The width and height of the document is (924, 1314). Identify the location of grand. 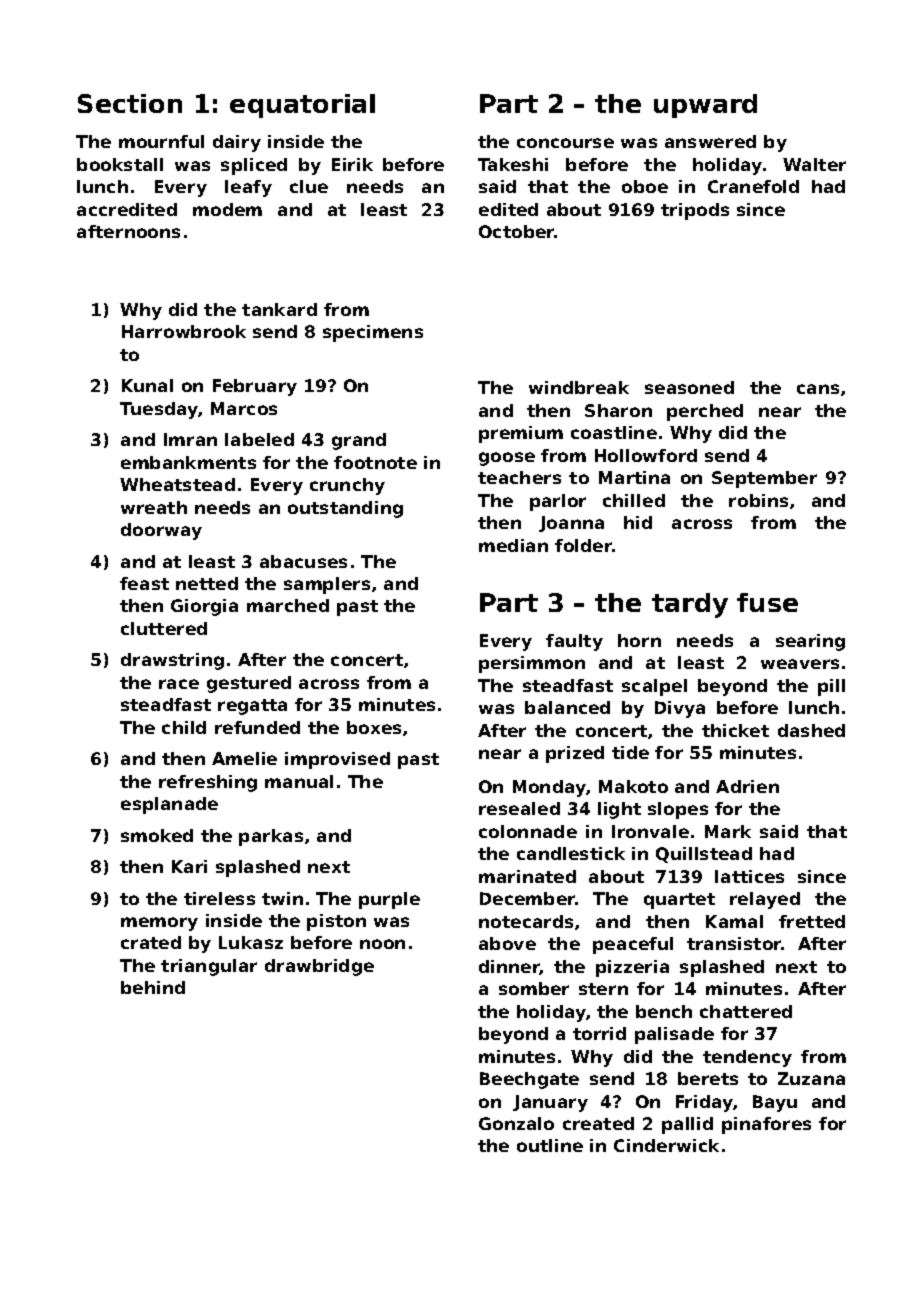
(359, 441).
